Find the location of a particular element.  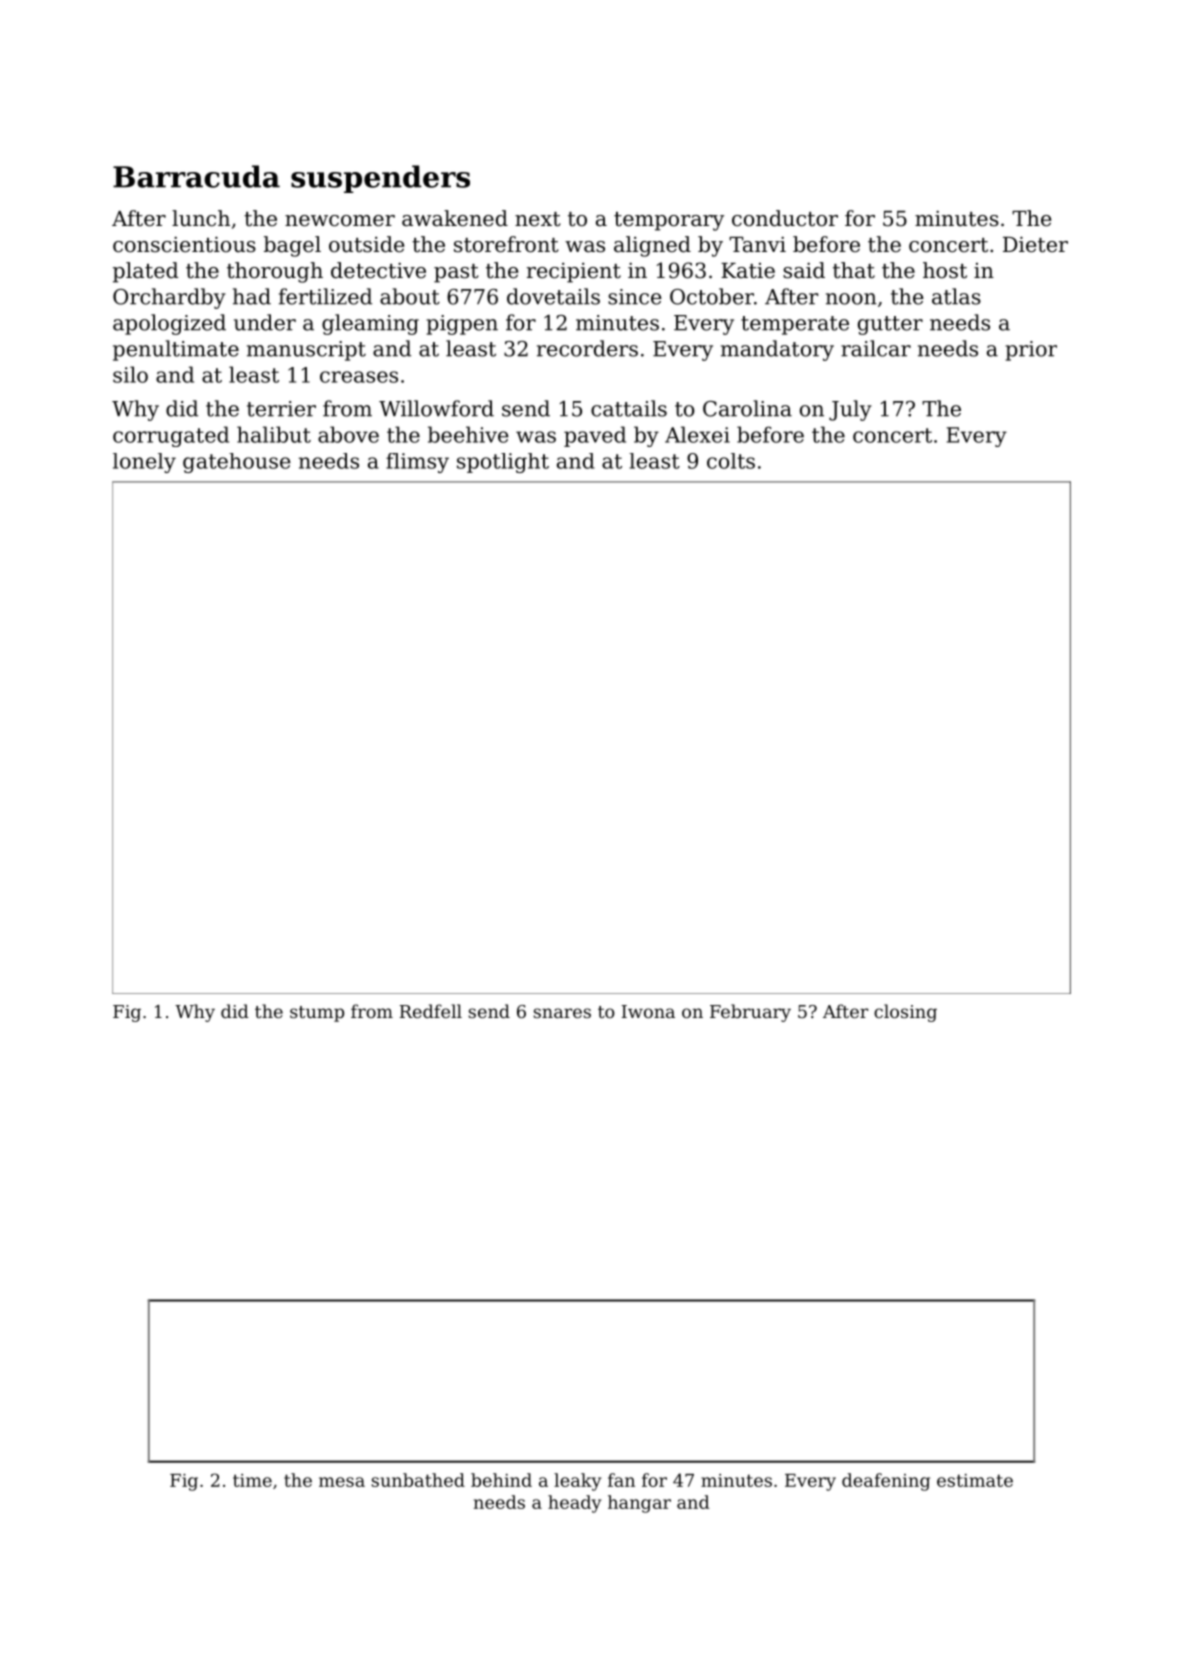

pigpen is located at coordinates (462, 325).
